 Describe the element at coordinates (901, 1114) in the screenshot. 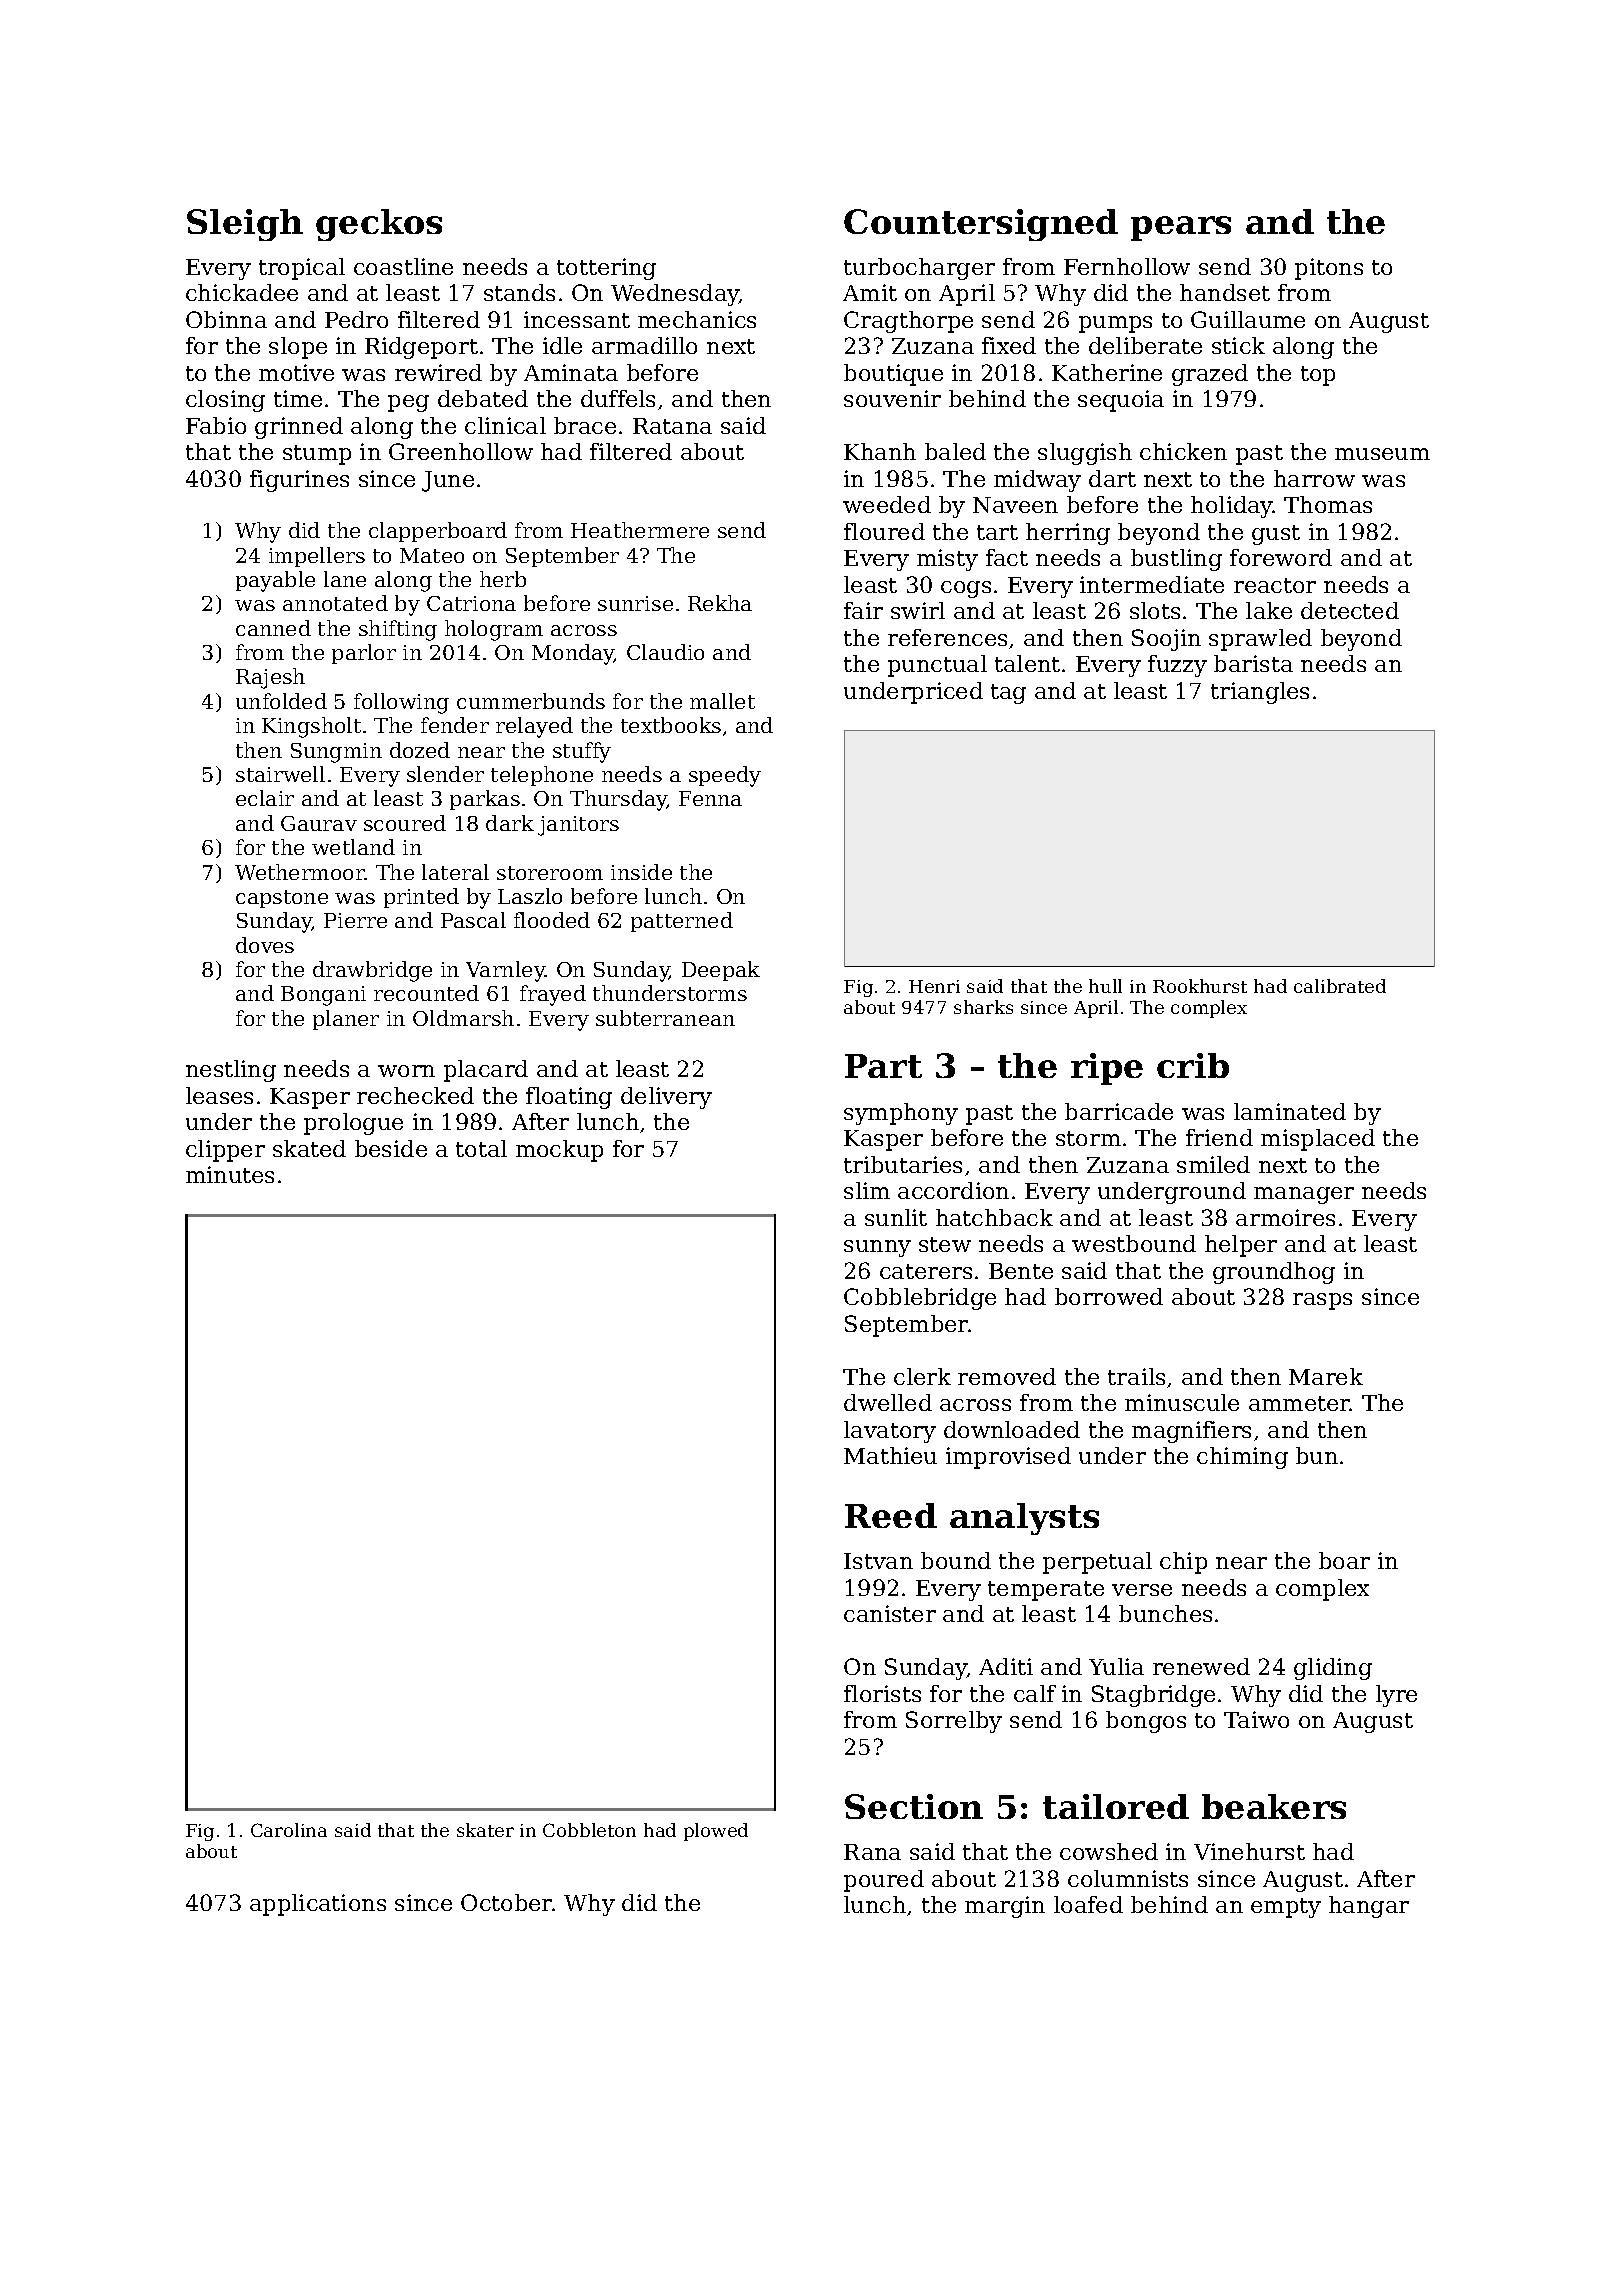

I see `symphony` at that location.
